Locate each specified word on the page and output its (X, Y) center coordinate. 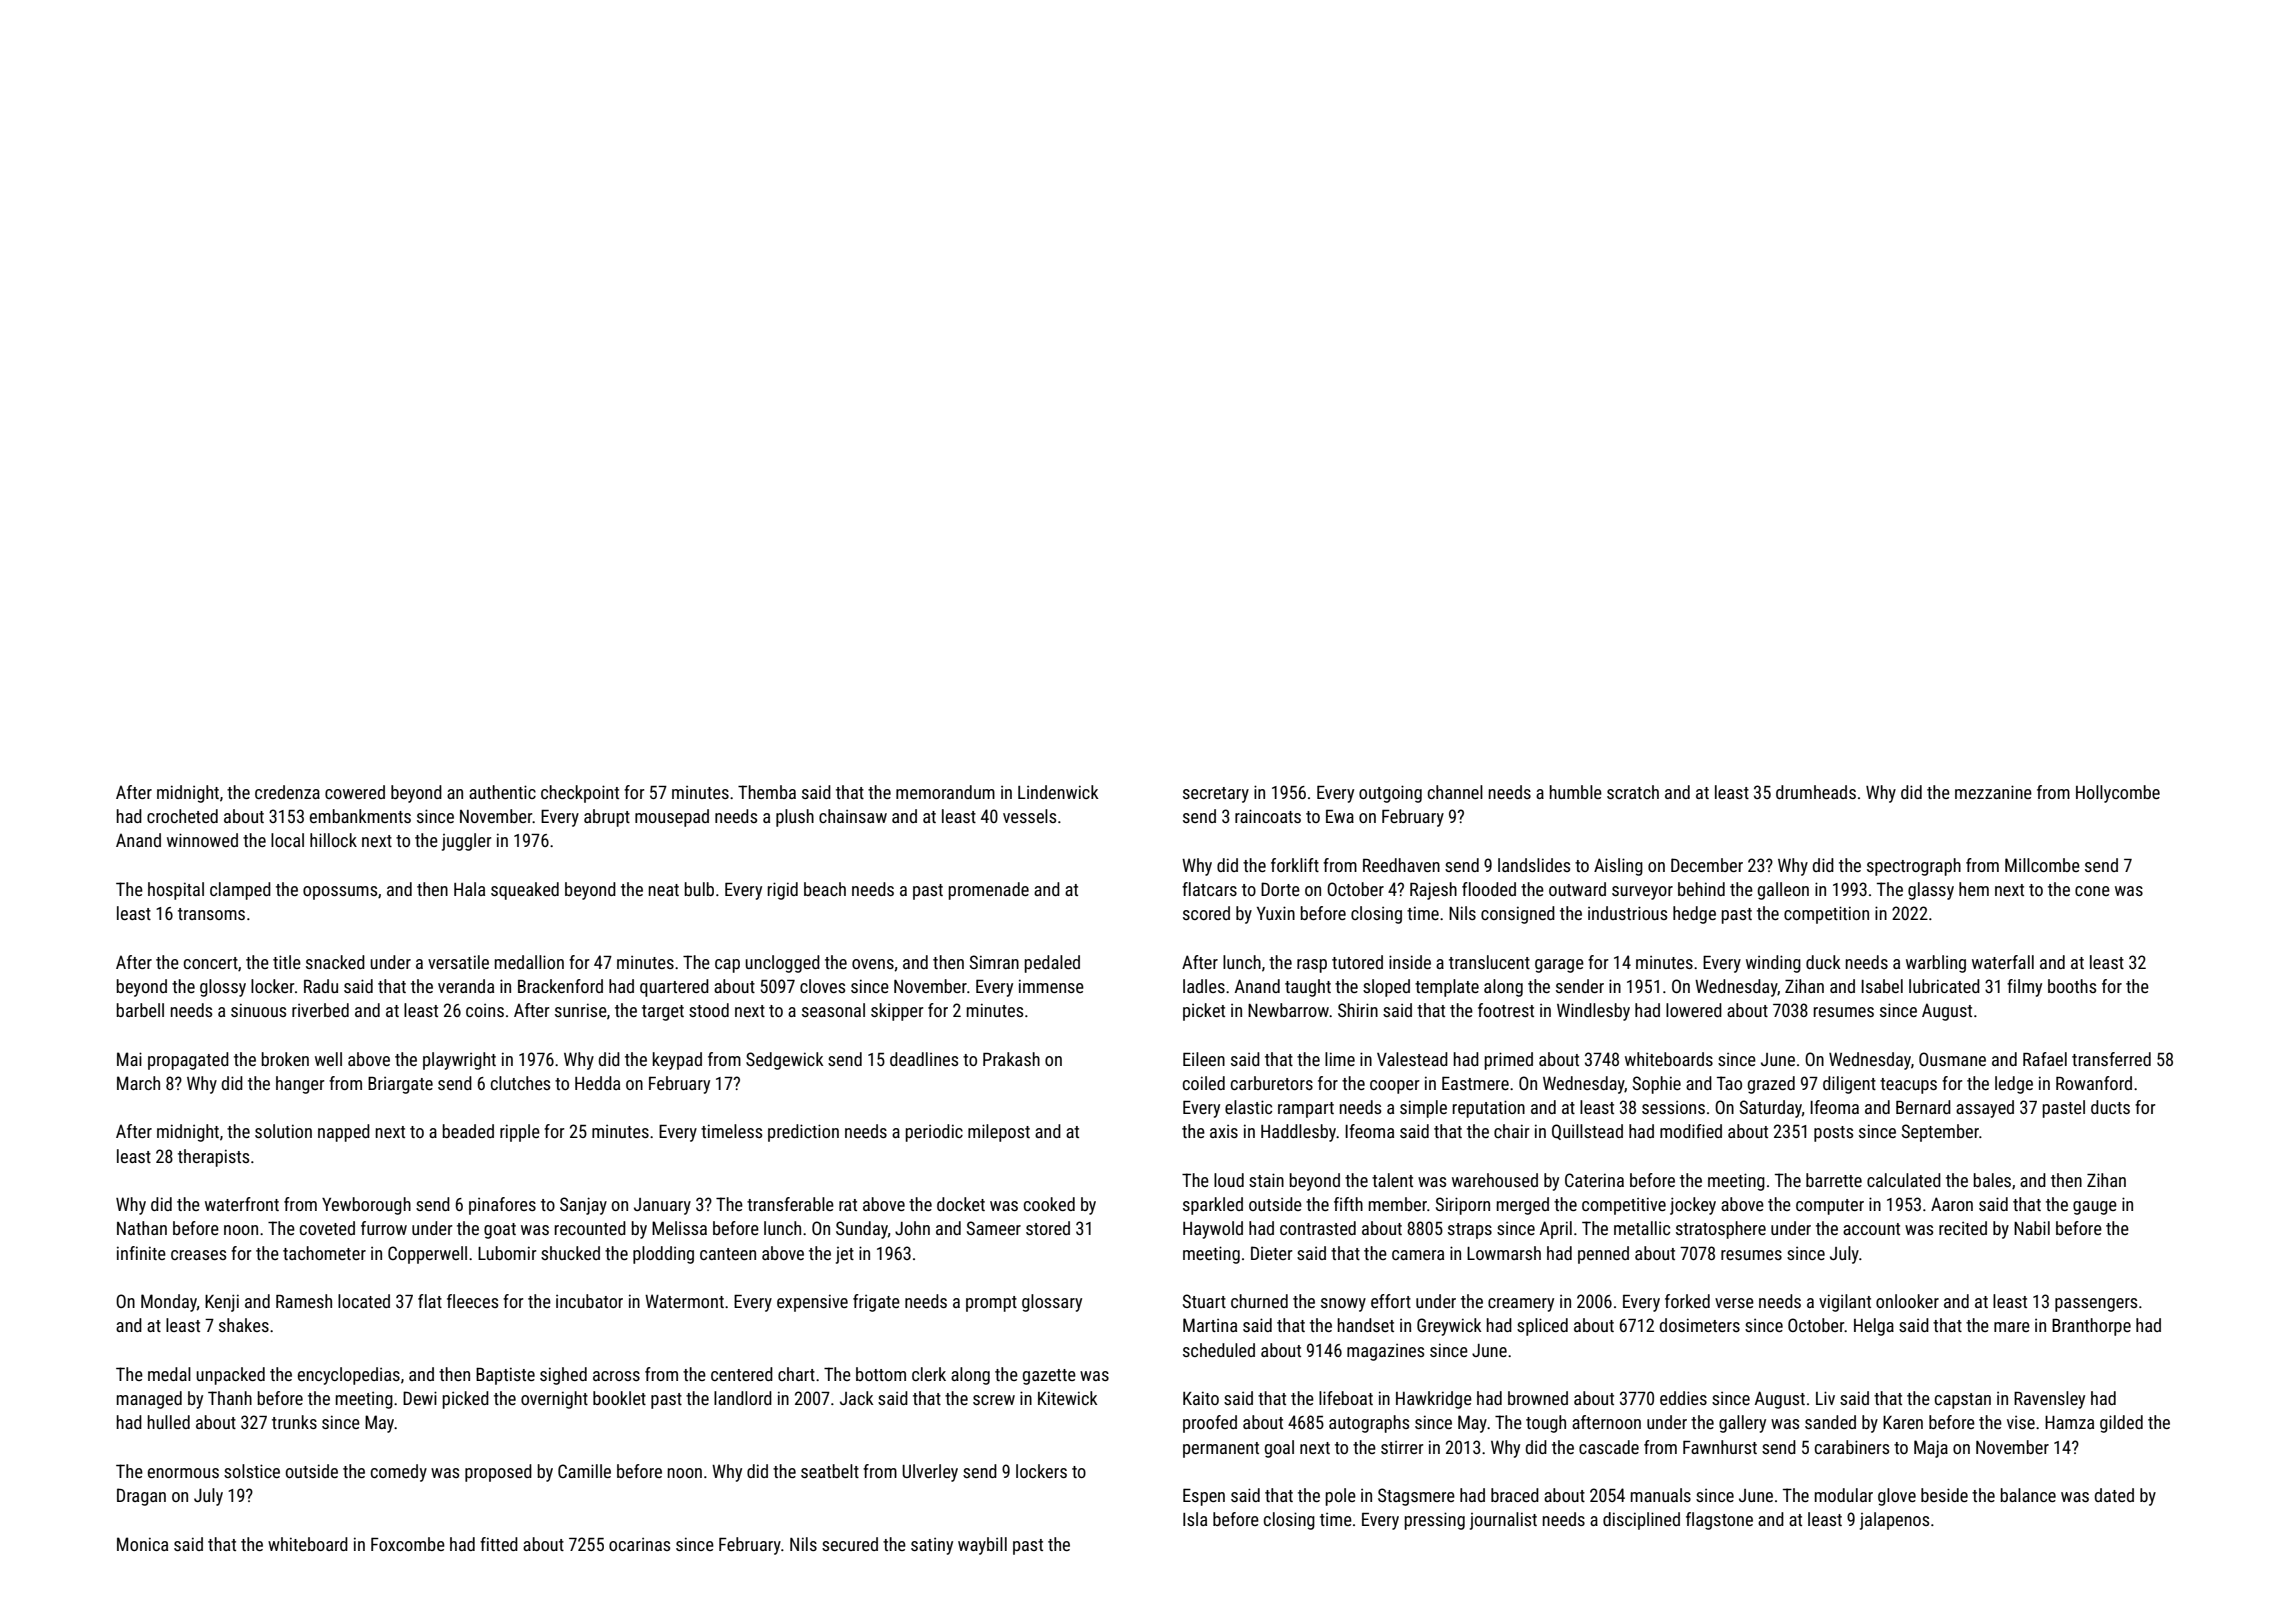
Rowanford (2094, 1083)
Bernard (1923, 1107)
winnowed (202, 840)
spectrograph (1914, 867)
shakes (244, 1325)
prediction (803, 1133)
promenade (989, 891)
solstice (252, 1471)
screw (994, 1400)
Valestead (1412, 1059)
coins (485, 1010)
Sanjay (583, 1206)
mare (2012, 1327)
